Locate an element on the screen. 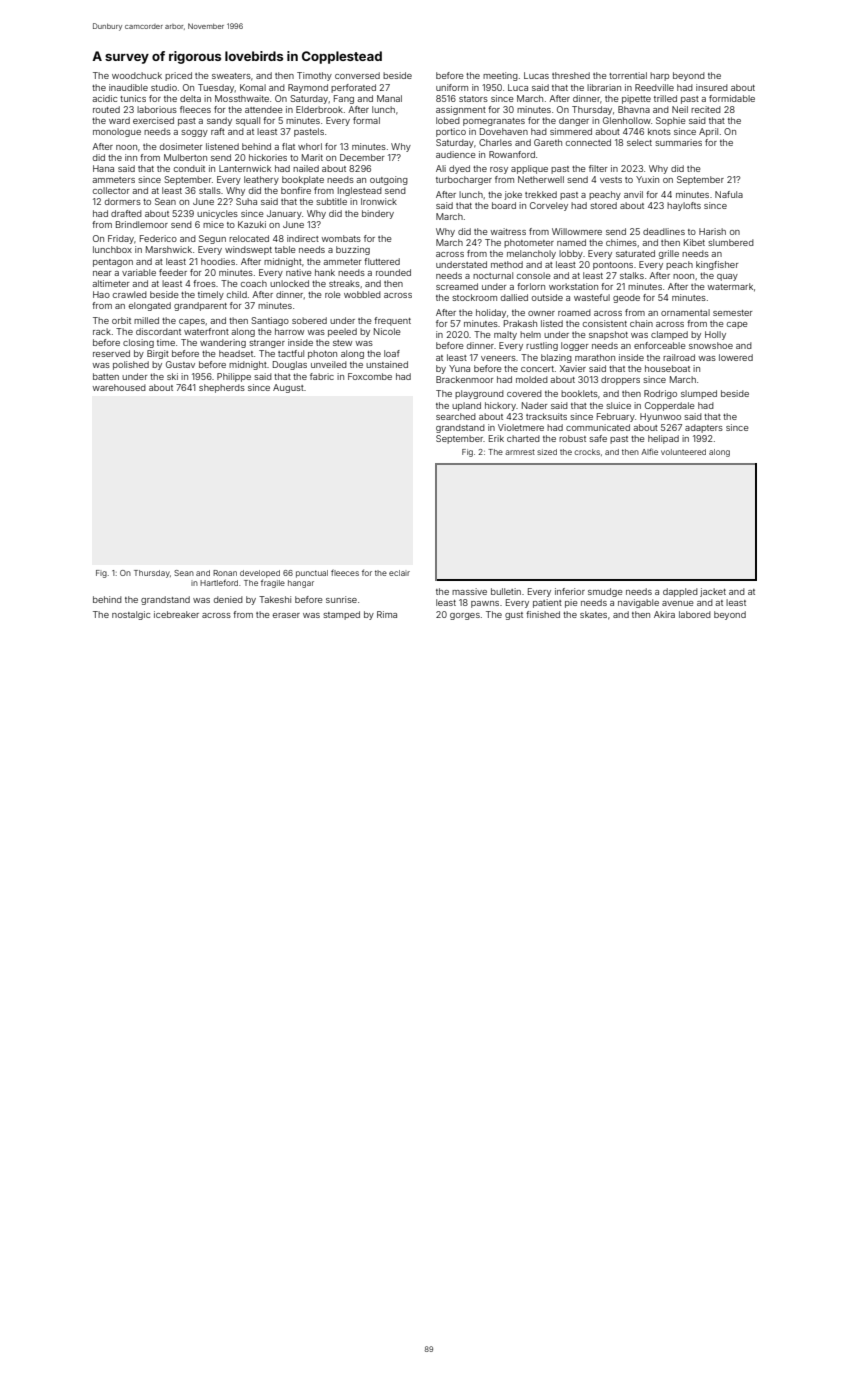 This screenshot has height=1400, width=849. Violetmere is located at coordinates (521, 427).
